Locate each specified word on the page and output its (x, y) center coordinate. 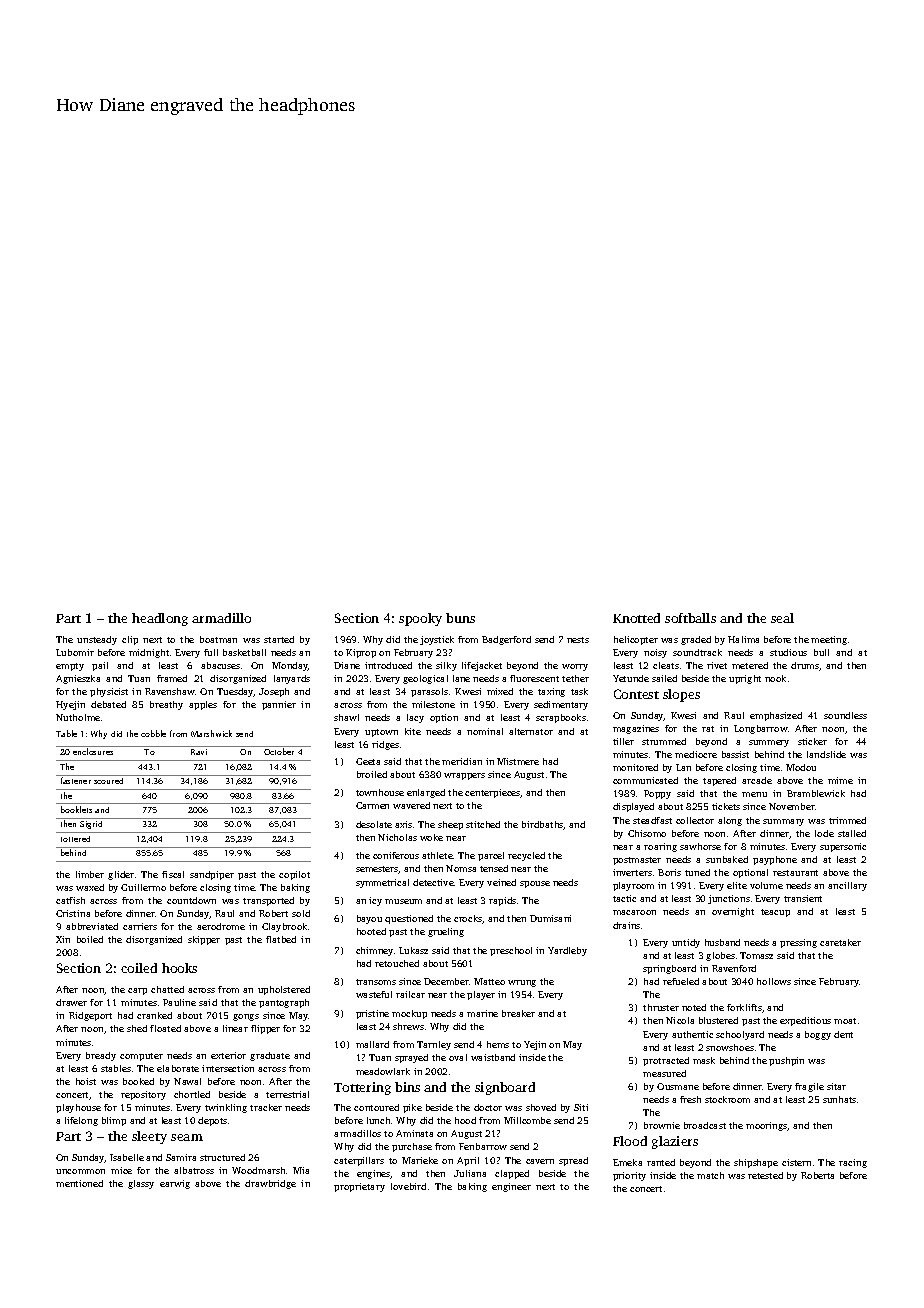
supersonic (843, 847)
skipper (204, 940)
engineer (511, 1187)
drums (805, 666)
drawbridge (270, 1184)
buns (460, 618)
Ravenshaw (170, 691)
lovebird (408, 1186)
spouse (535, 884)
